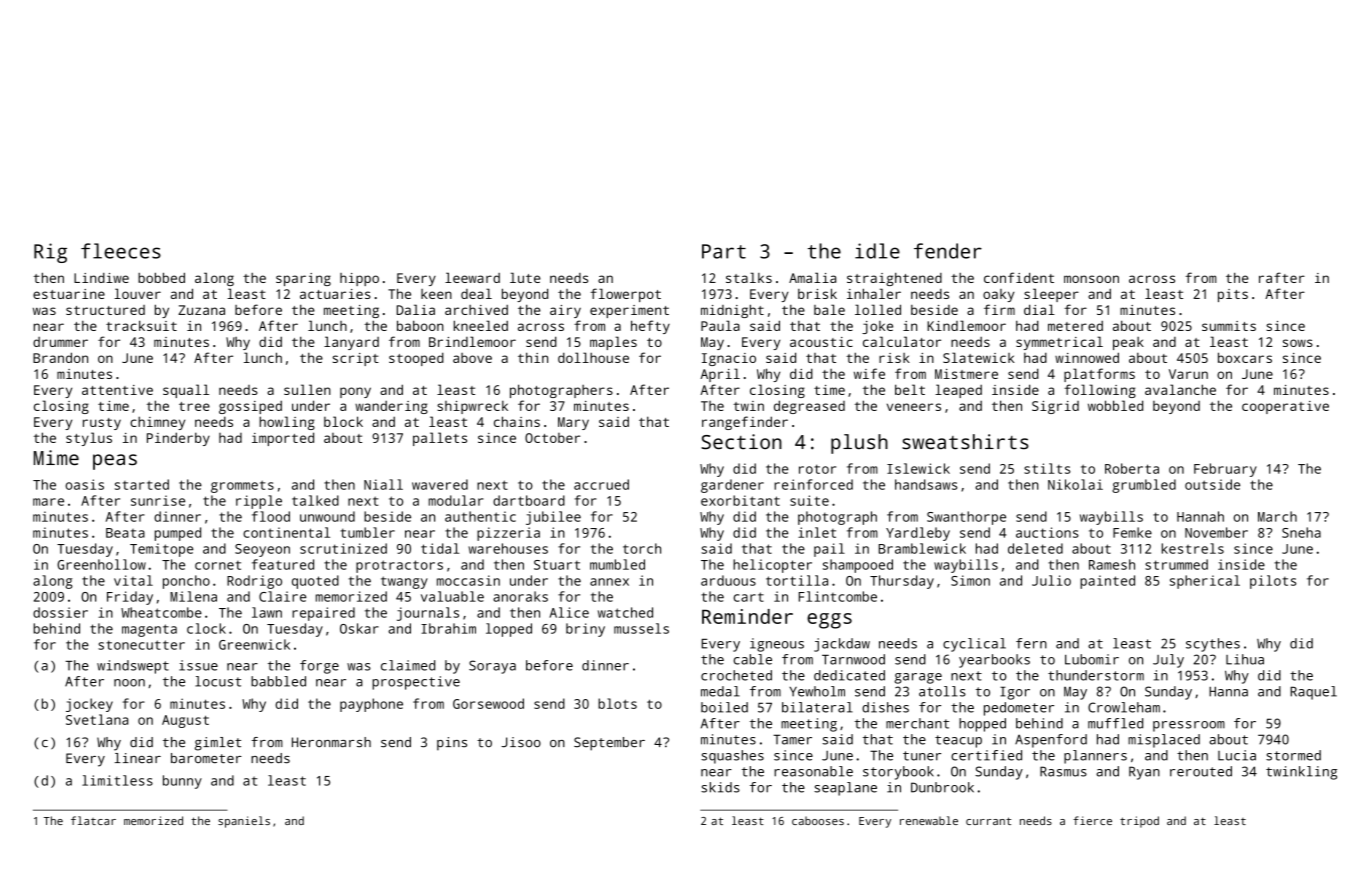 This screenshot has height=887, width=1372. What do you see at coordinates (818, 820) in the screenshot?
I see `cabooses` at bounding box center [818, 820].
